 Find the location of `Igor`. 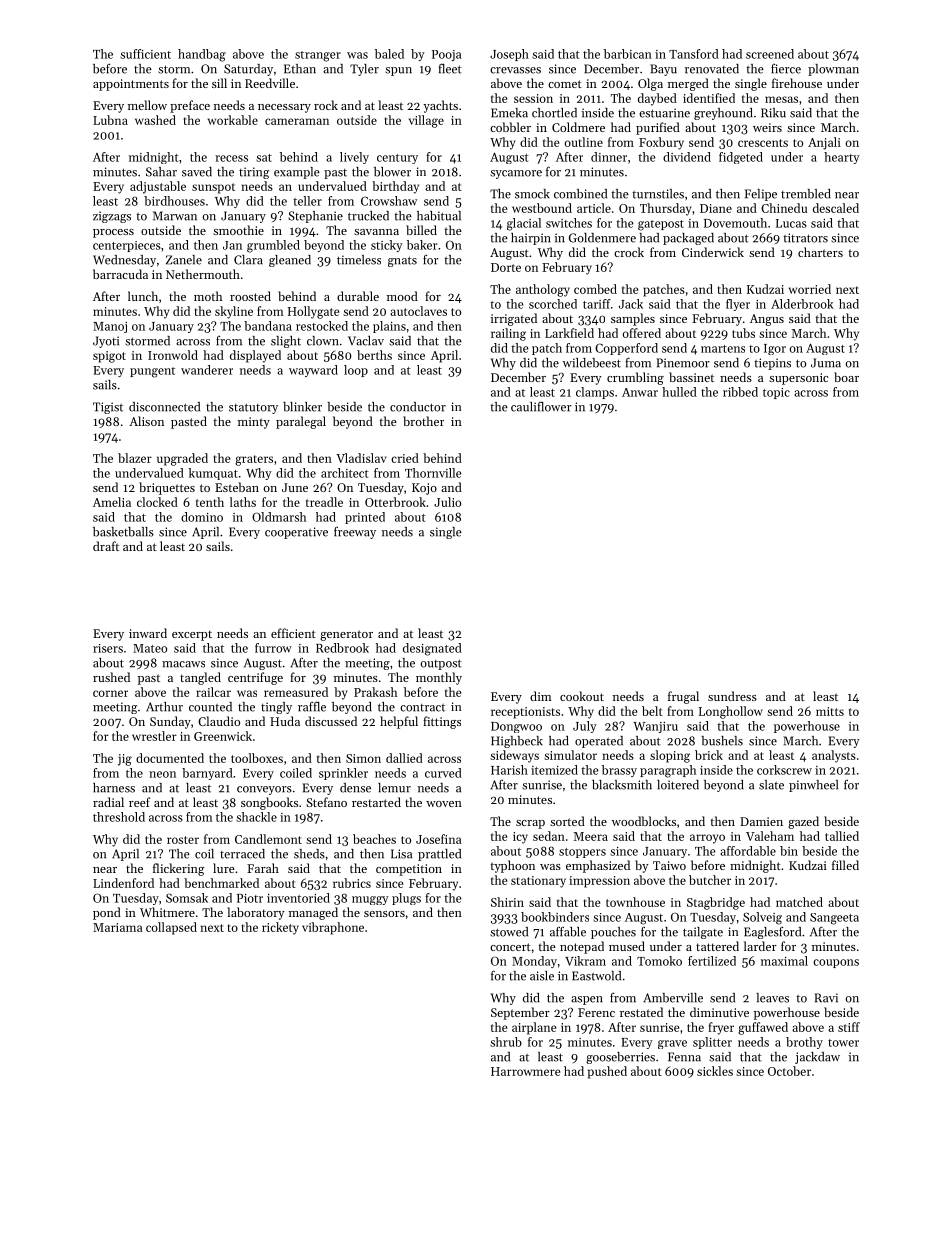

Igor is located at coordinates (775, 349).
